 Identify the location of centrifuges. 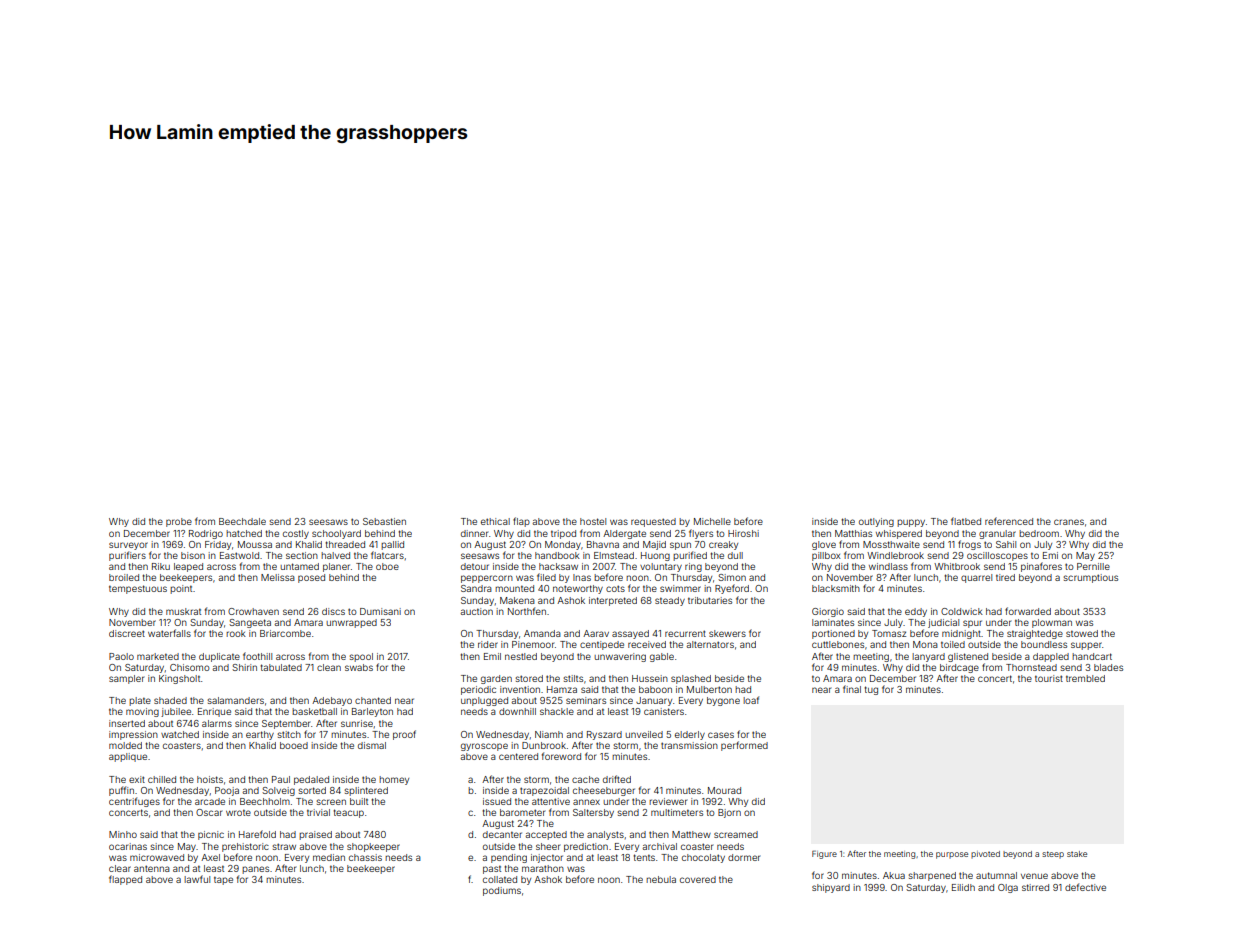
(134, 802).
